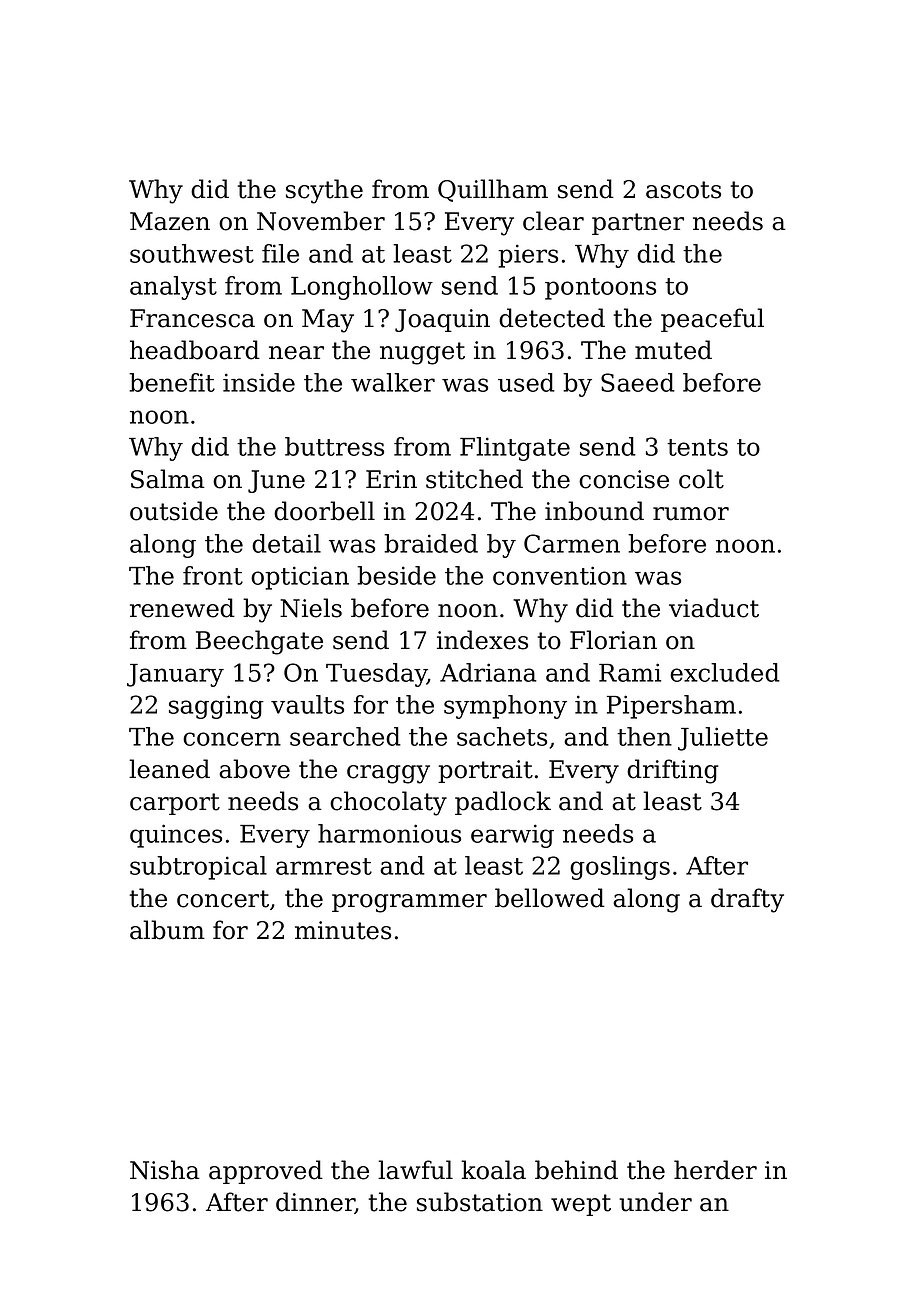 The width and height of the screenshot is (924, 1311). I want to click on quinces, so click(176, 836).
